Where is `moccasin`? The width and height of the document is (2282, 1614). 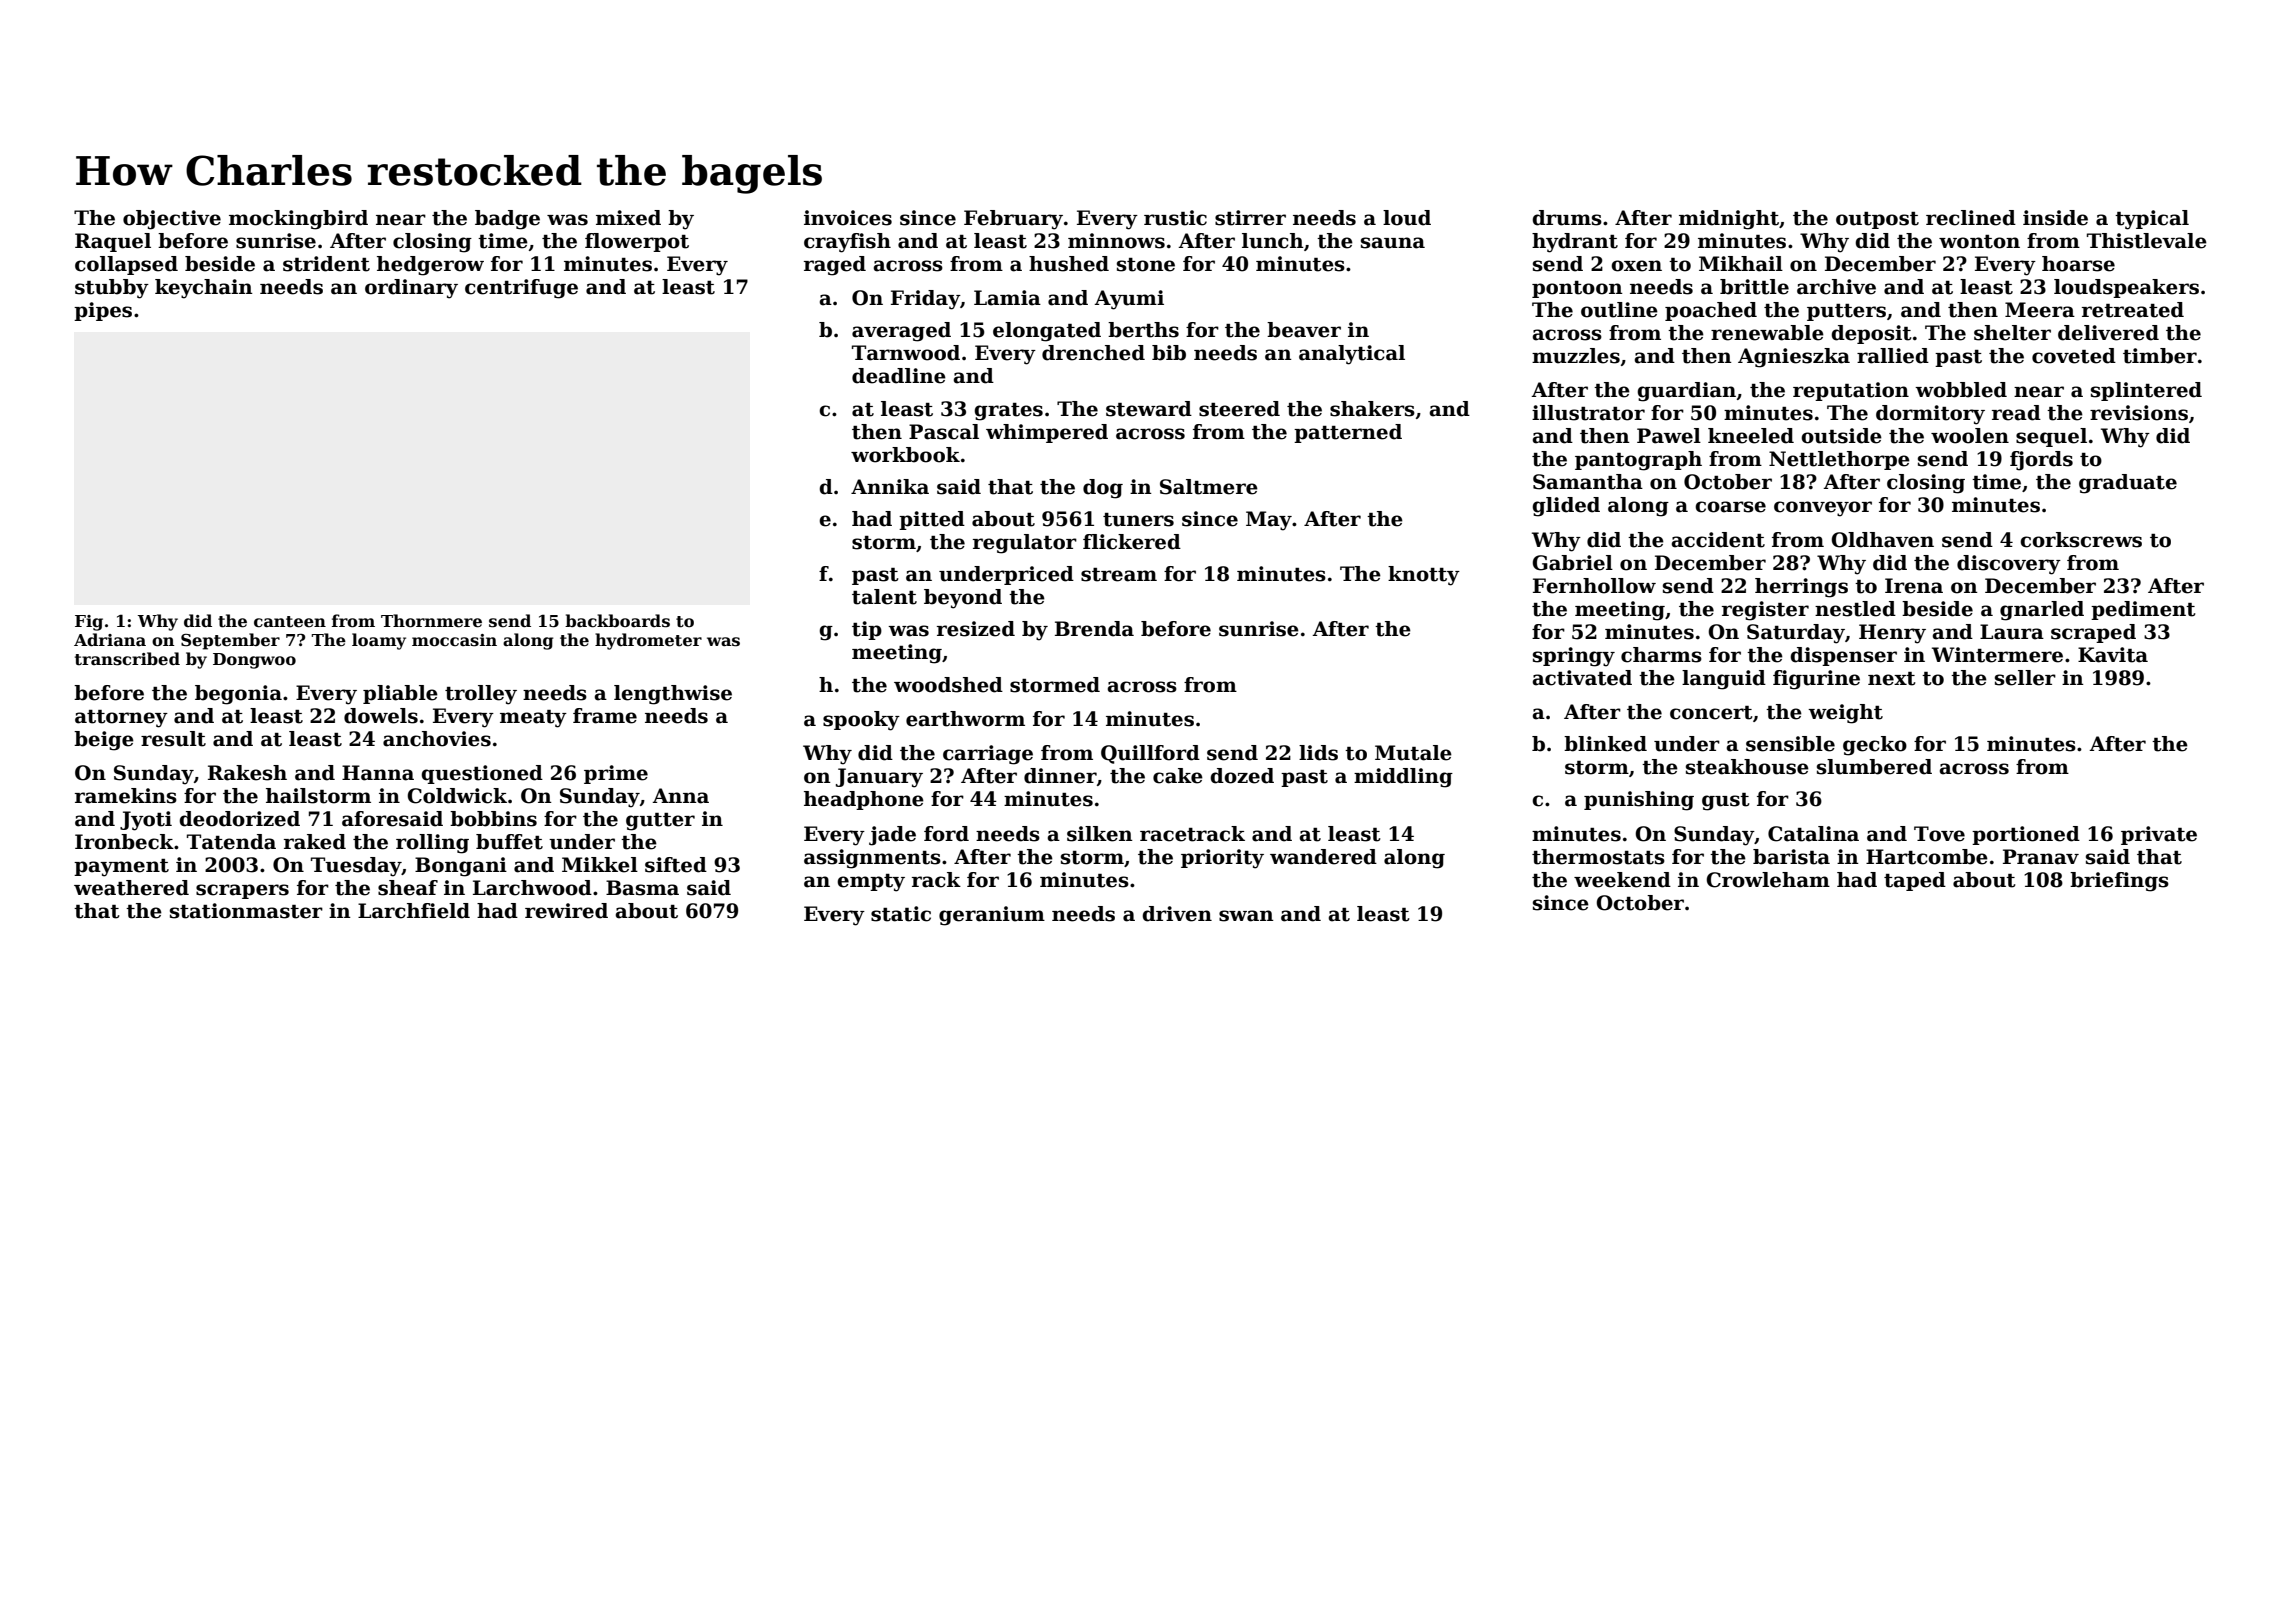
moccasin is located at coordinates (454, 640).
